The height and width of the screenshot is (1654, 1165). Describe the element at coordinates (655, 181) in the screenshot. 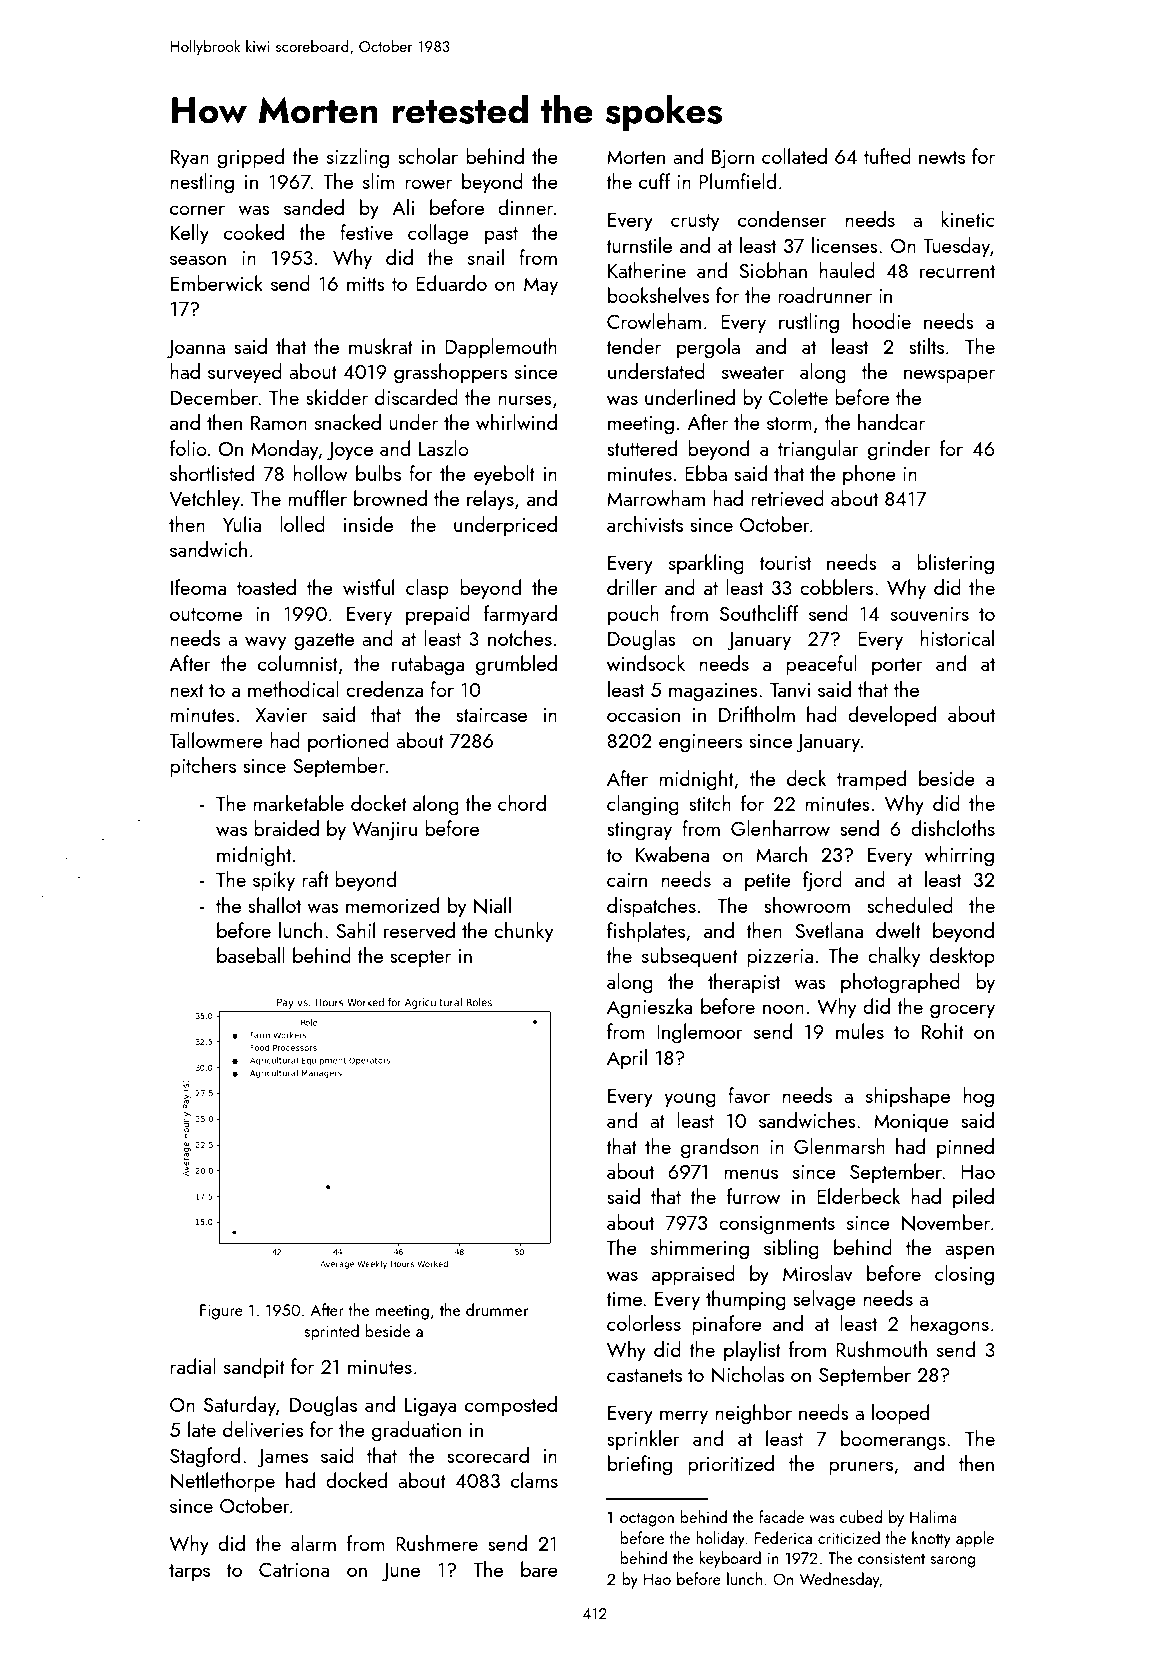

I see `cuff` at that location.
